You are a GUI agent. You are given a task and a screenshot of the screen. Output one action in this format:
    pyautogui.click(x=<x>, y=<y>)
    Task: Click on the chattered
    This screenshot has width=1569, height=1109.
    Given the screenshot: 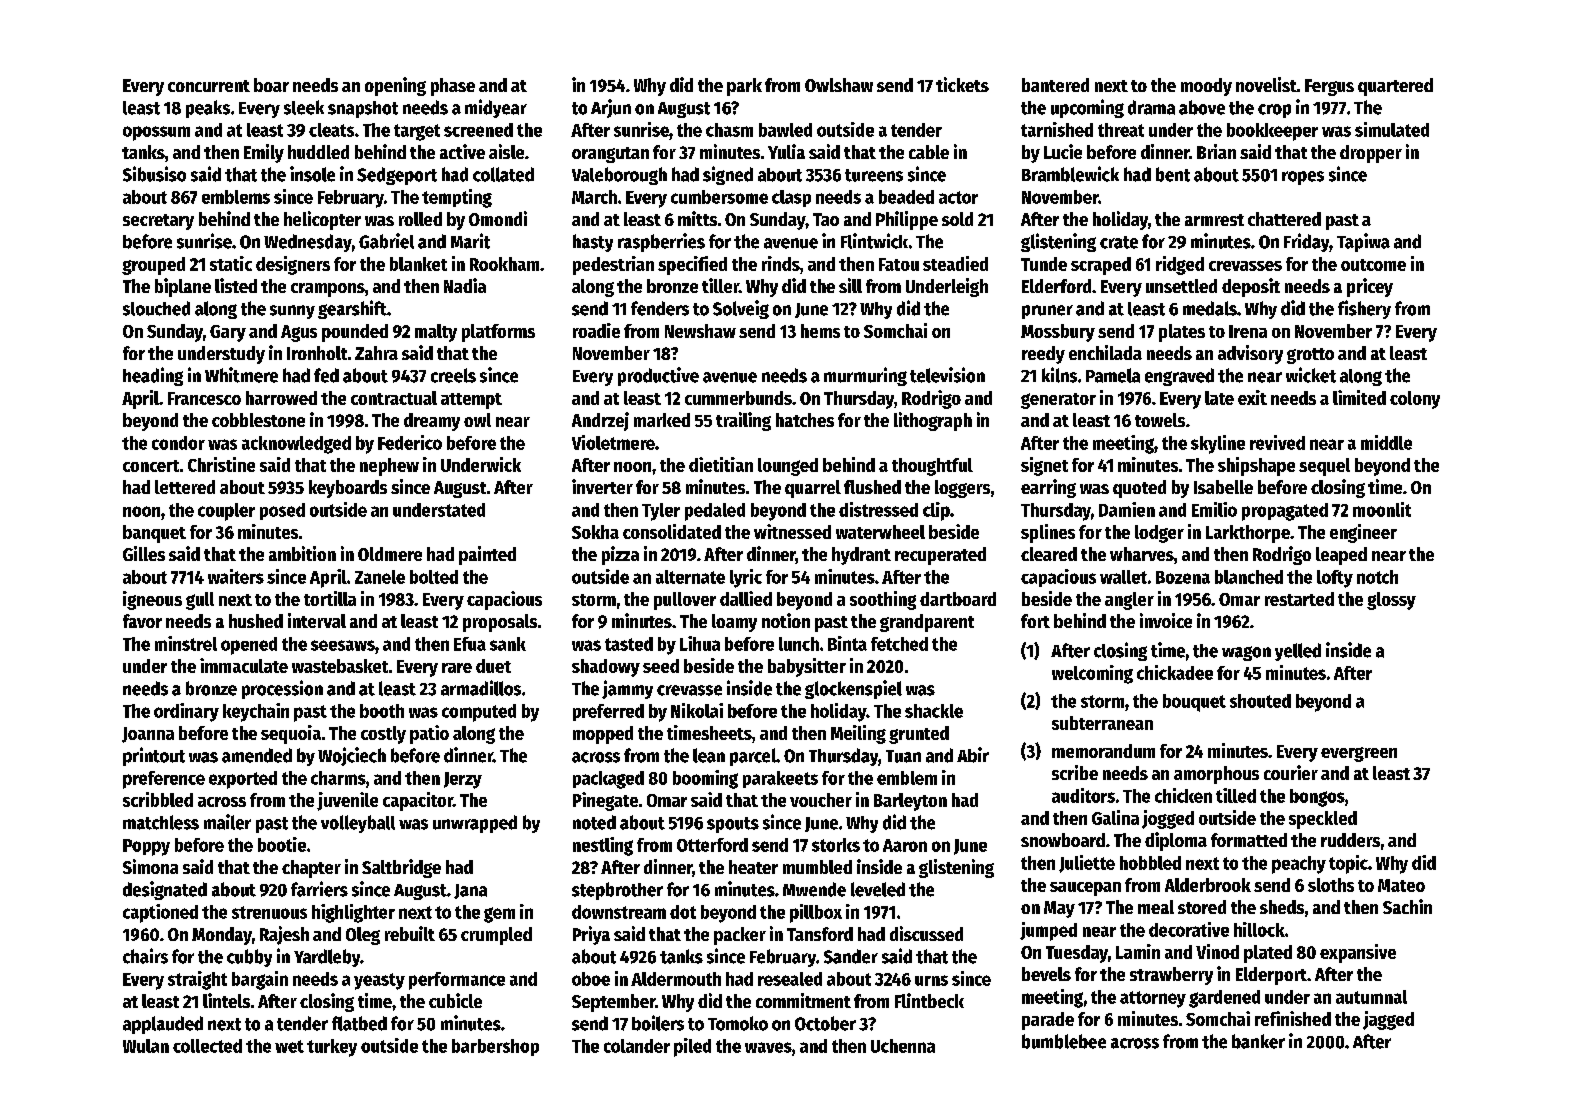 What is the action you would take?
    pyautogui.click(x=1284, y=219)
